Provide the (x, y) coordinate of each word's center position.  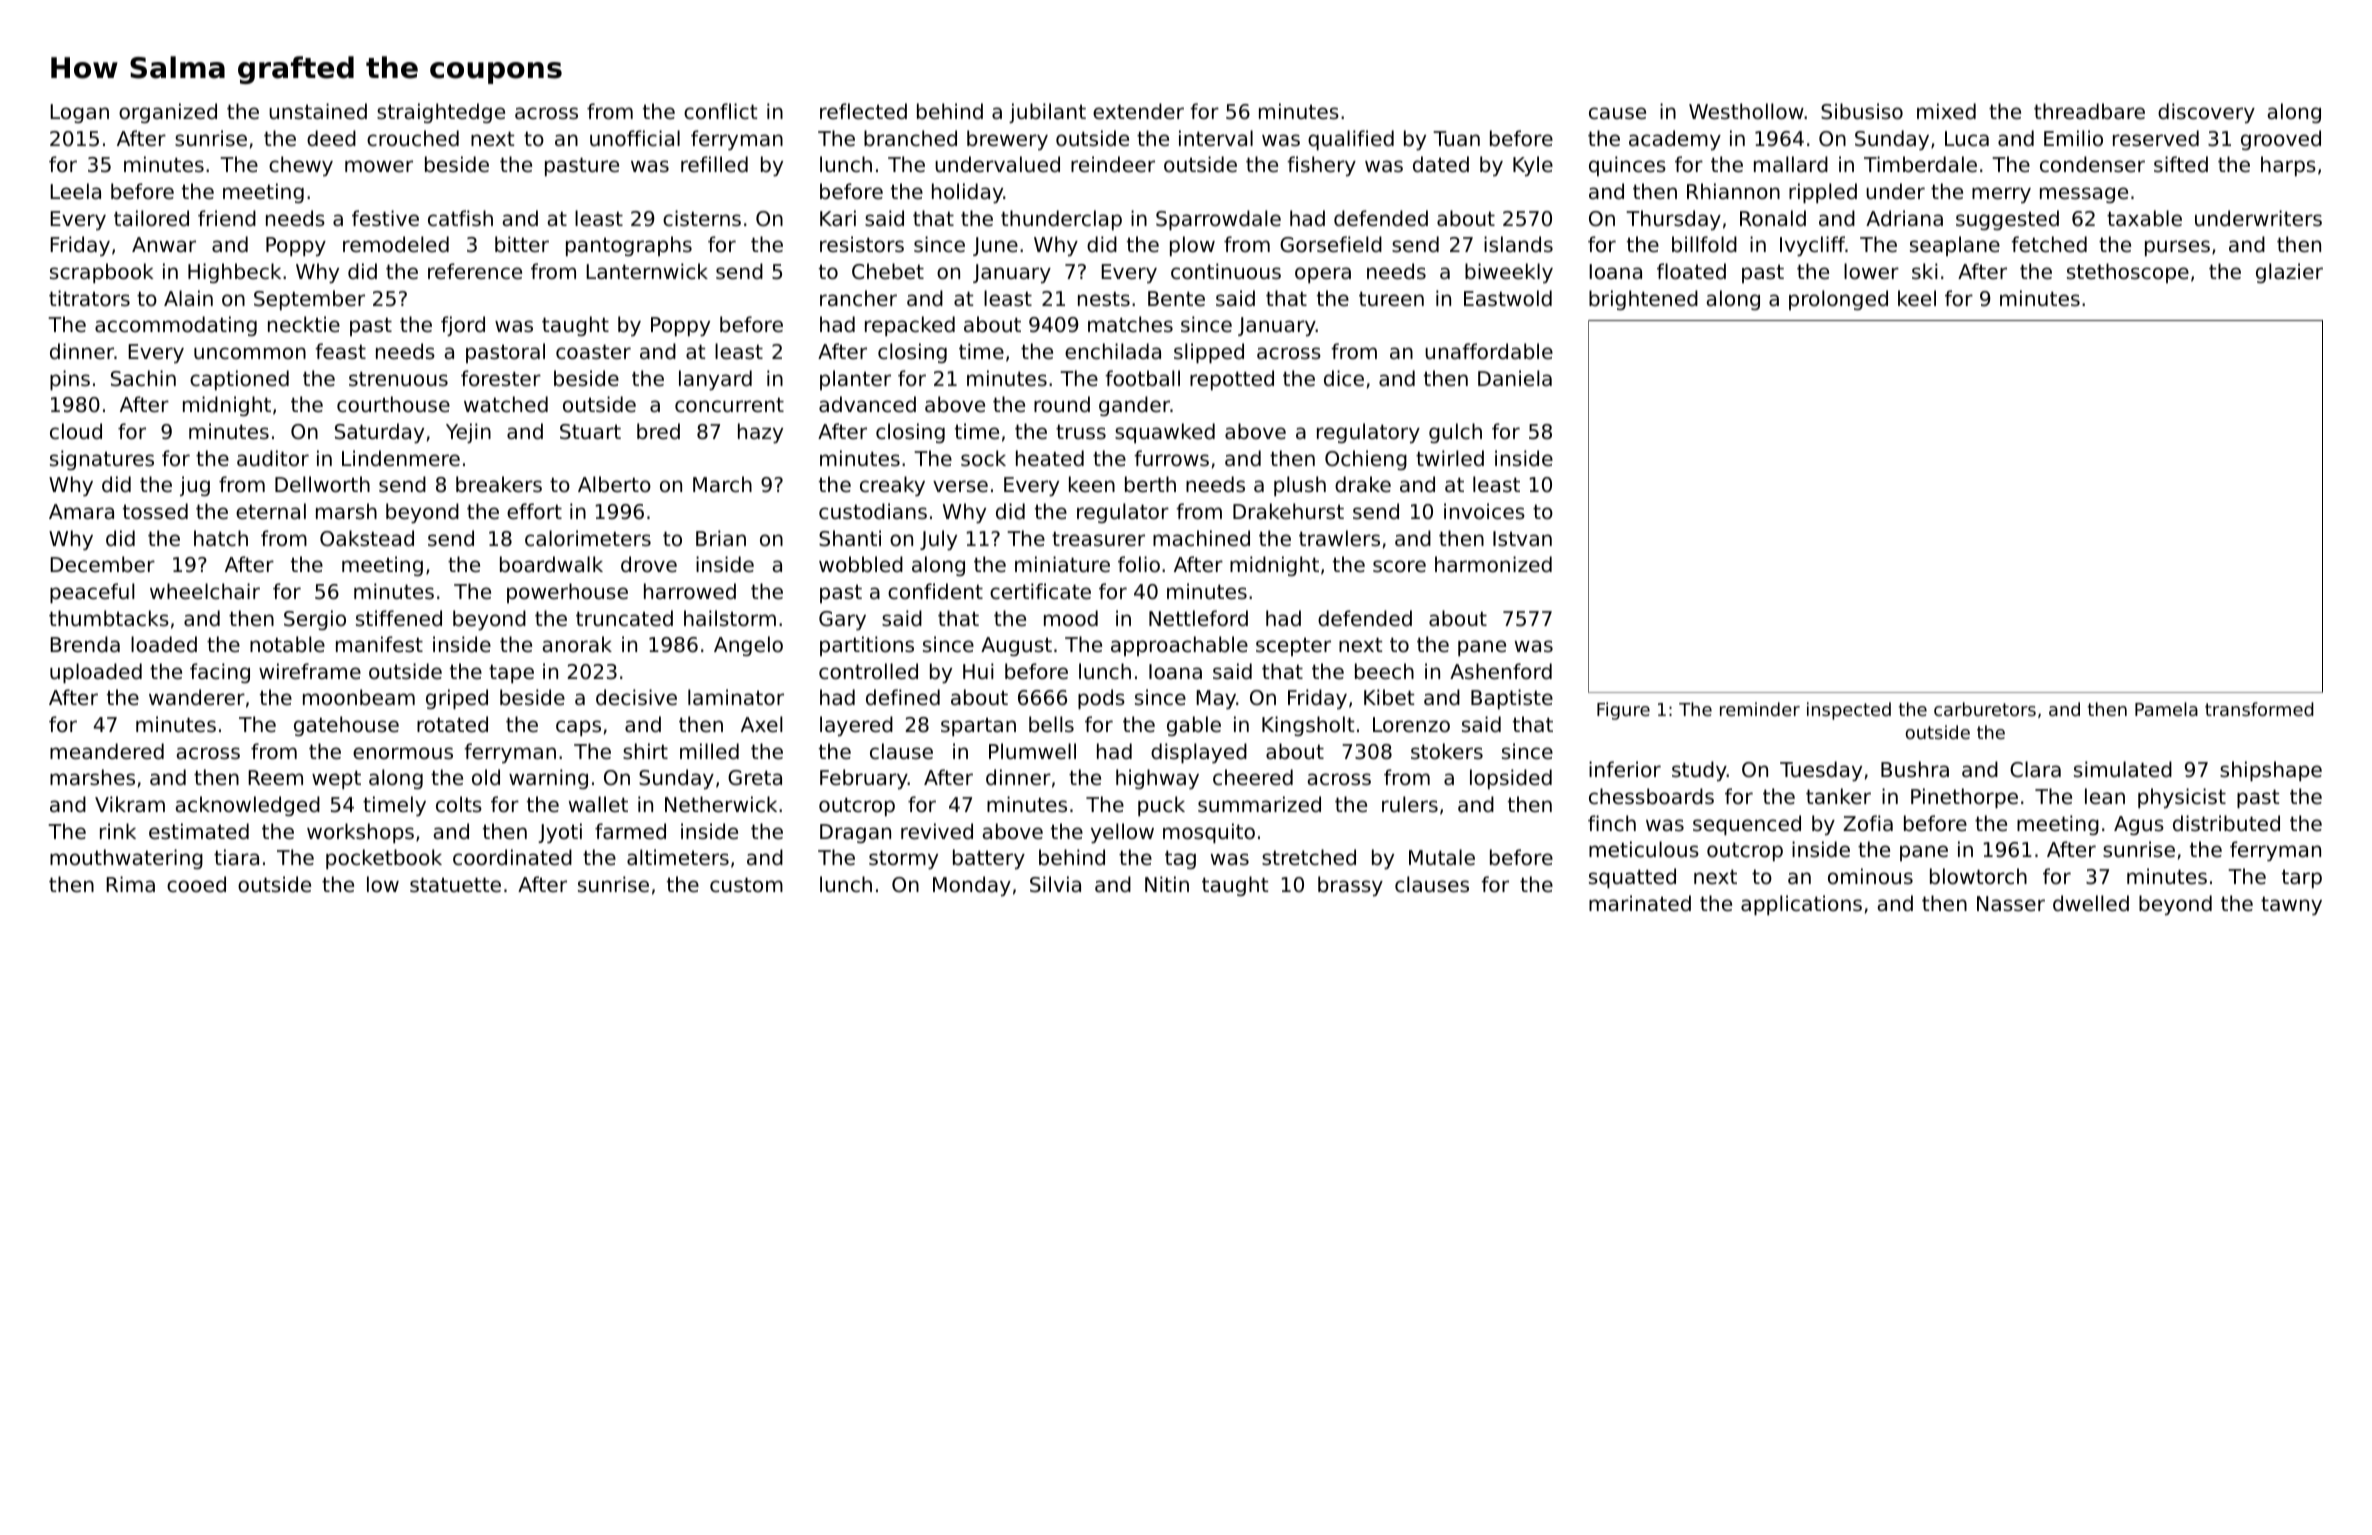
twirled (1450, 458)
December (102, 564)
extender (1138, 111)
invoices (1484, 511)
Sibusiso (1862, 111)
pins (70, 380)
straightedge (441, 113)
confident (935, 591)
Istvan (1522, 539)
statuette (455, 885)
